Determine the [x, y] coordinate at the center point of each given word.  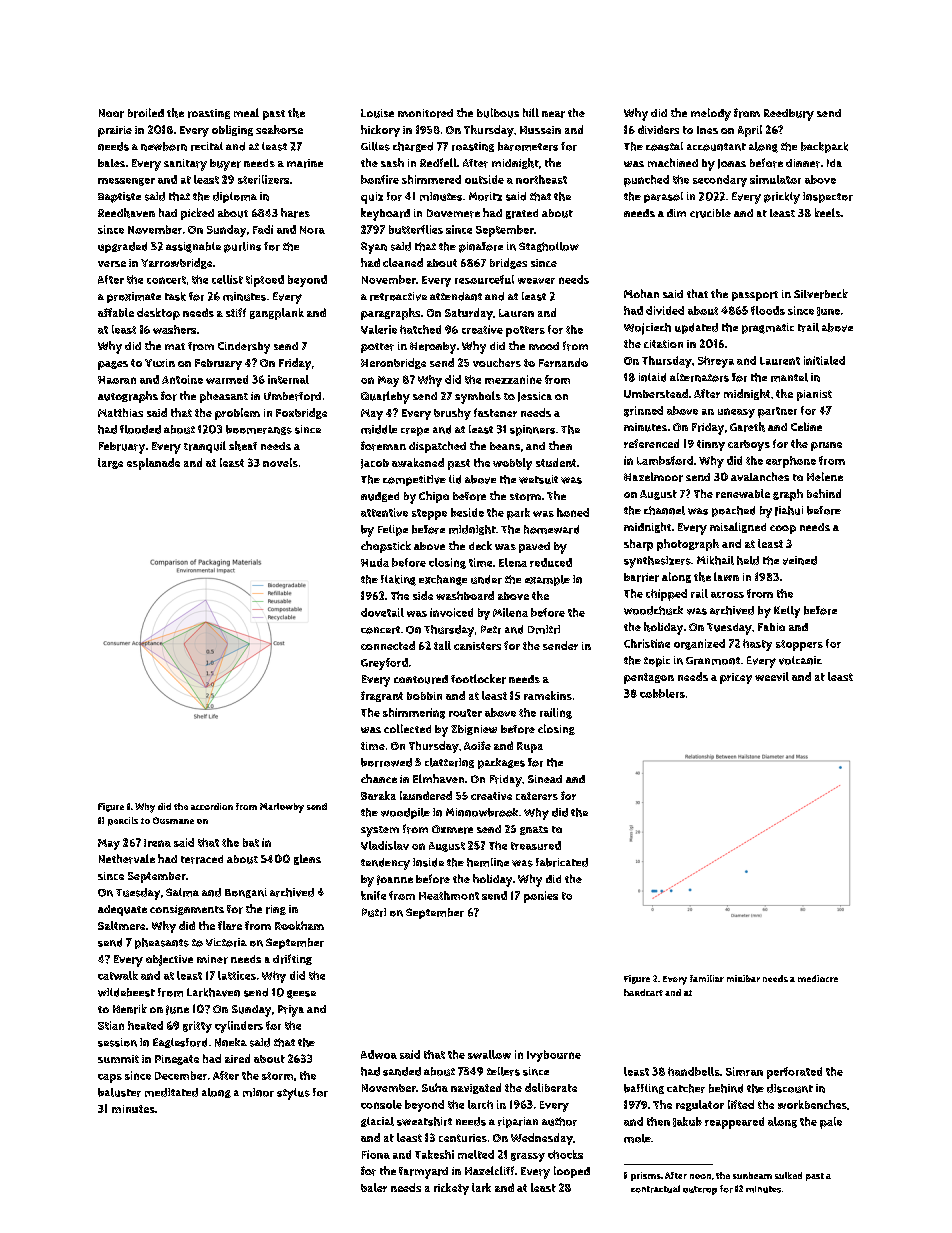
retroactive [398, 296]
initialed [824, 360]
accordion [212, 806]
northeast [541, 179]
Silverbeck [821, 294]
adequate [122, 910]
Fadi [263, 229]
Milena [510, 612]
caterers [537, 796]
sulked [788, 1175]
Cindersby [244, 348]
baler [374, 1187]
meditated [171, 1092]
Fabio [771, 627]
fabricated [562, 862]
